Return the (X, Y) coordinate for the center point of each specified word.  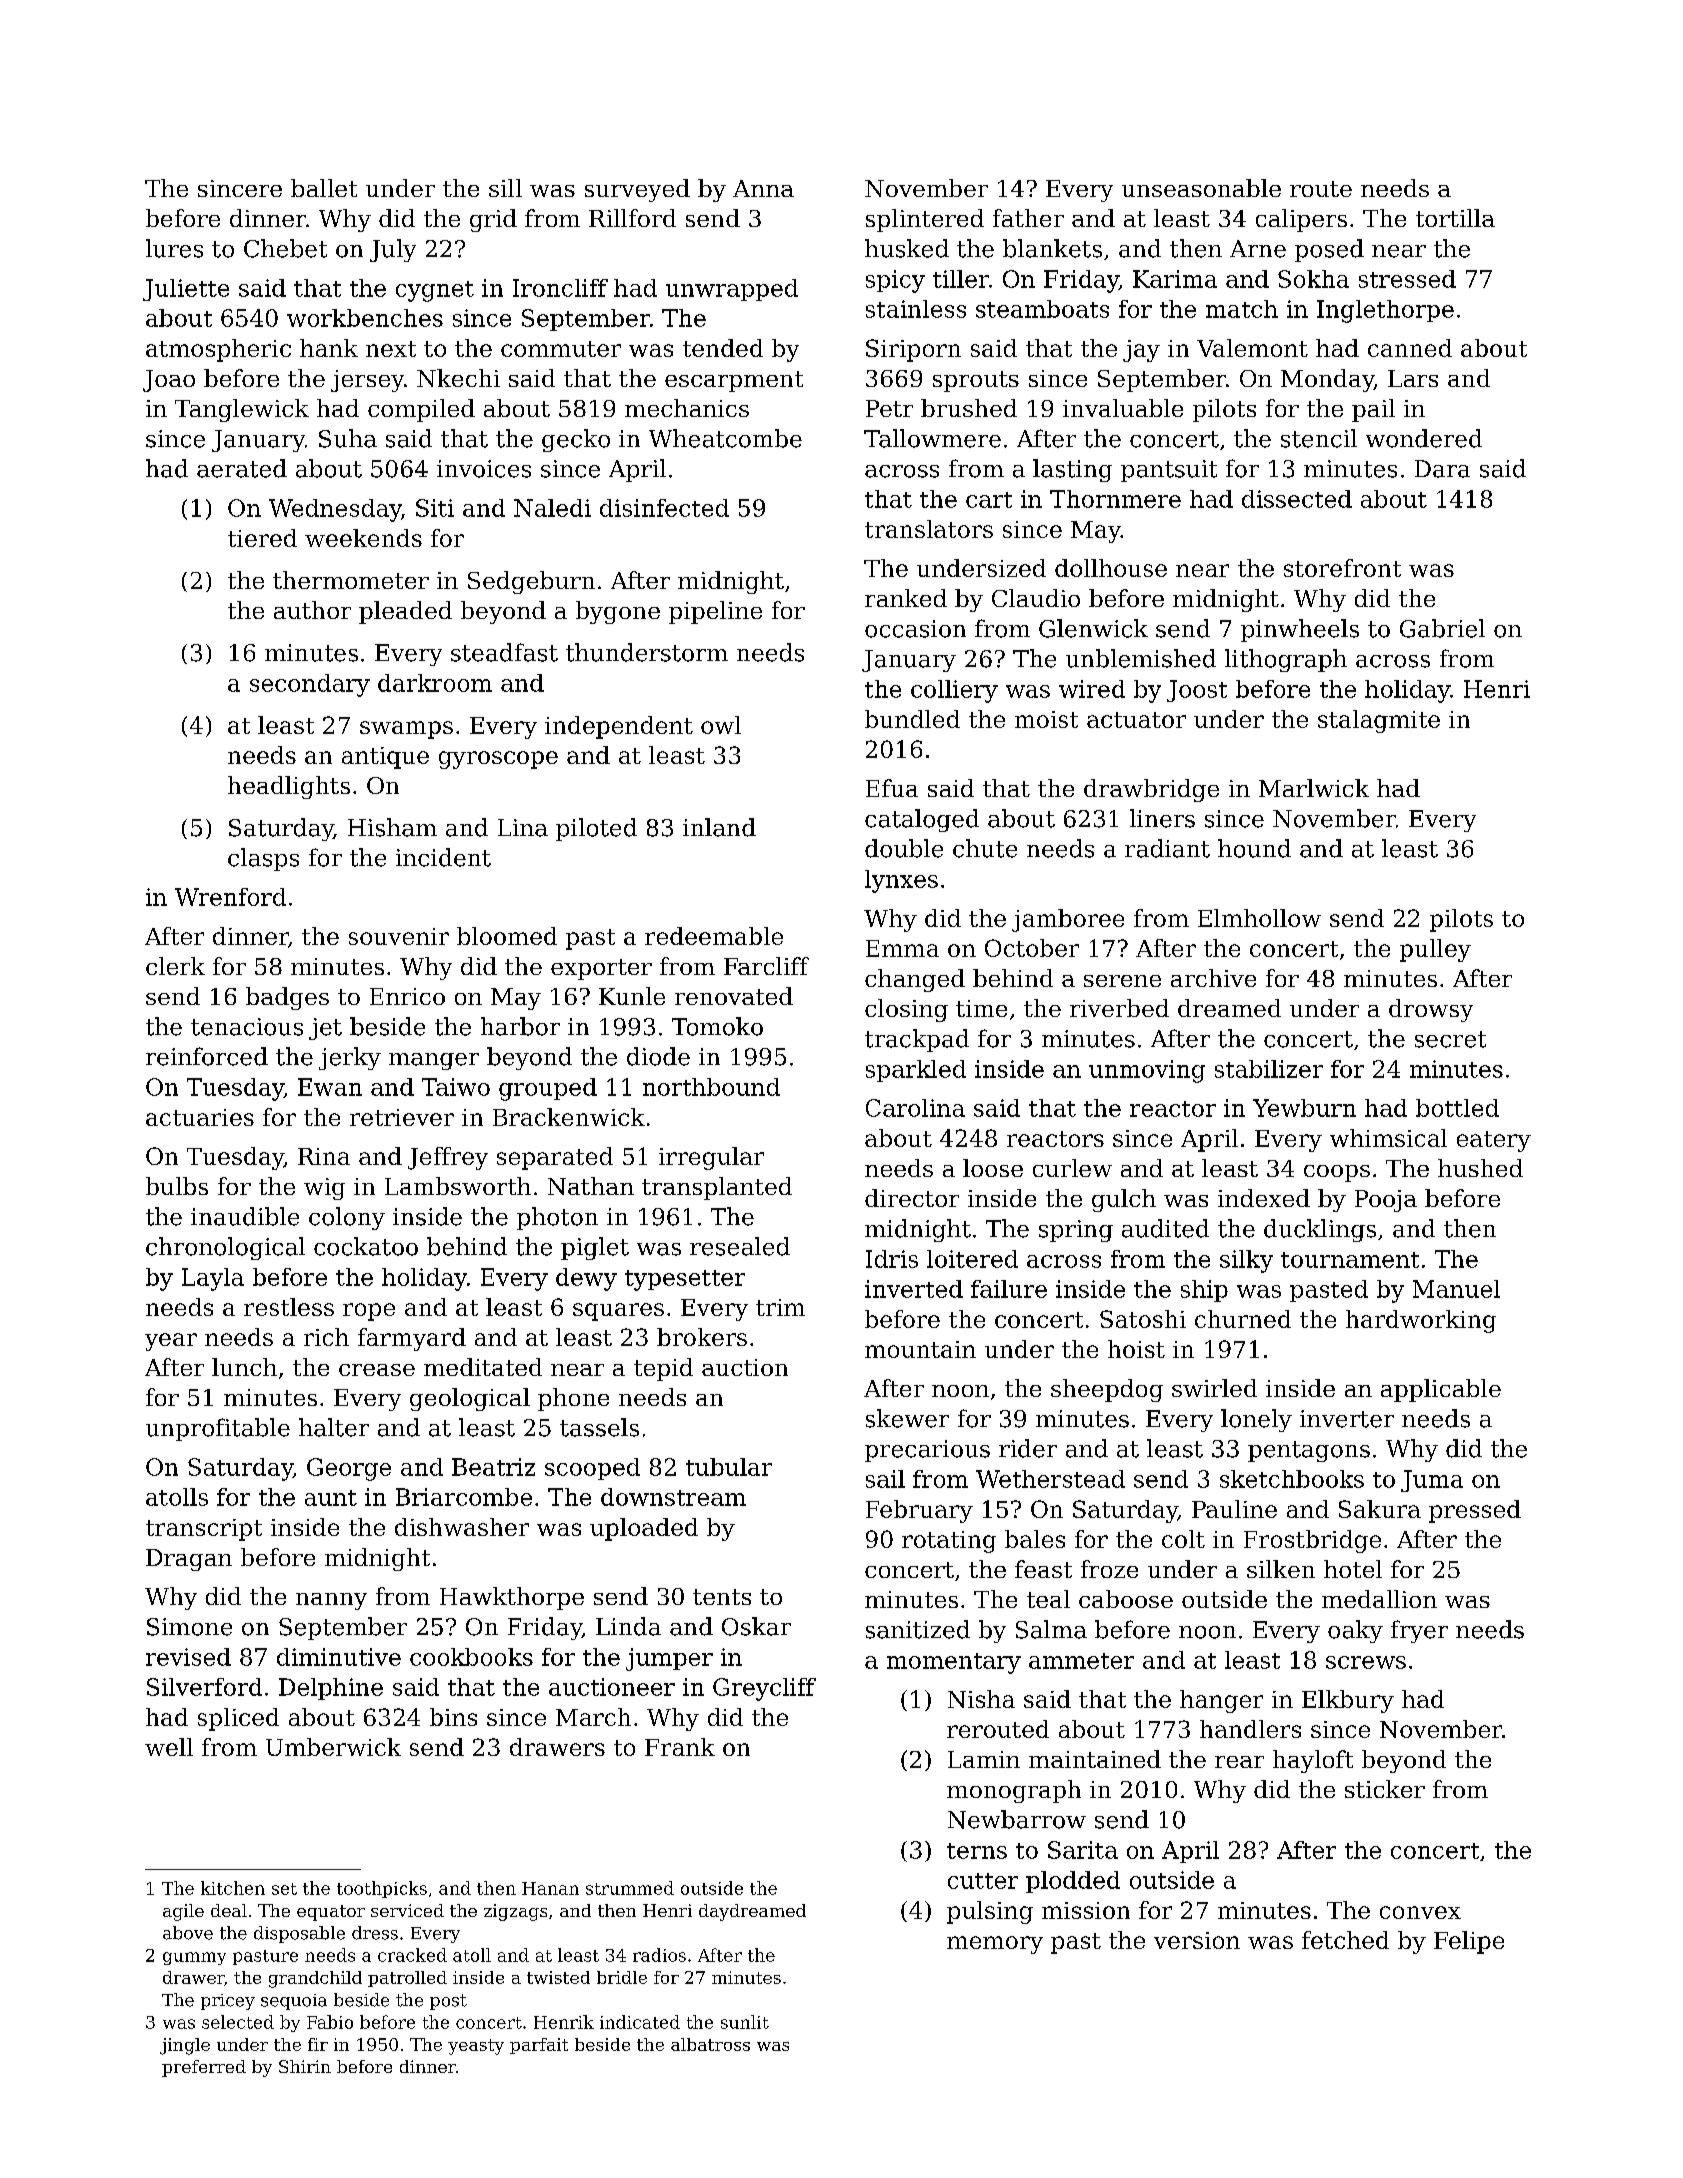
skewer (907, 1418)
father (1028, 218)
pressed (1475, 1511)
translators (929, 529)
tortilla (1455, 218)
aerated (242, 468)
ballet (324, 188)
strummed (630, 1888)
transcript (204, 1530)
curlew (1072, 1168)
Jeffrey (448, 1158)
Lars (1413, 378)
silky (1246, 1261)
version (1197, 1940)
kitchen (233, 1888)
